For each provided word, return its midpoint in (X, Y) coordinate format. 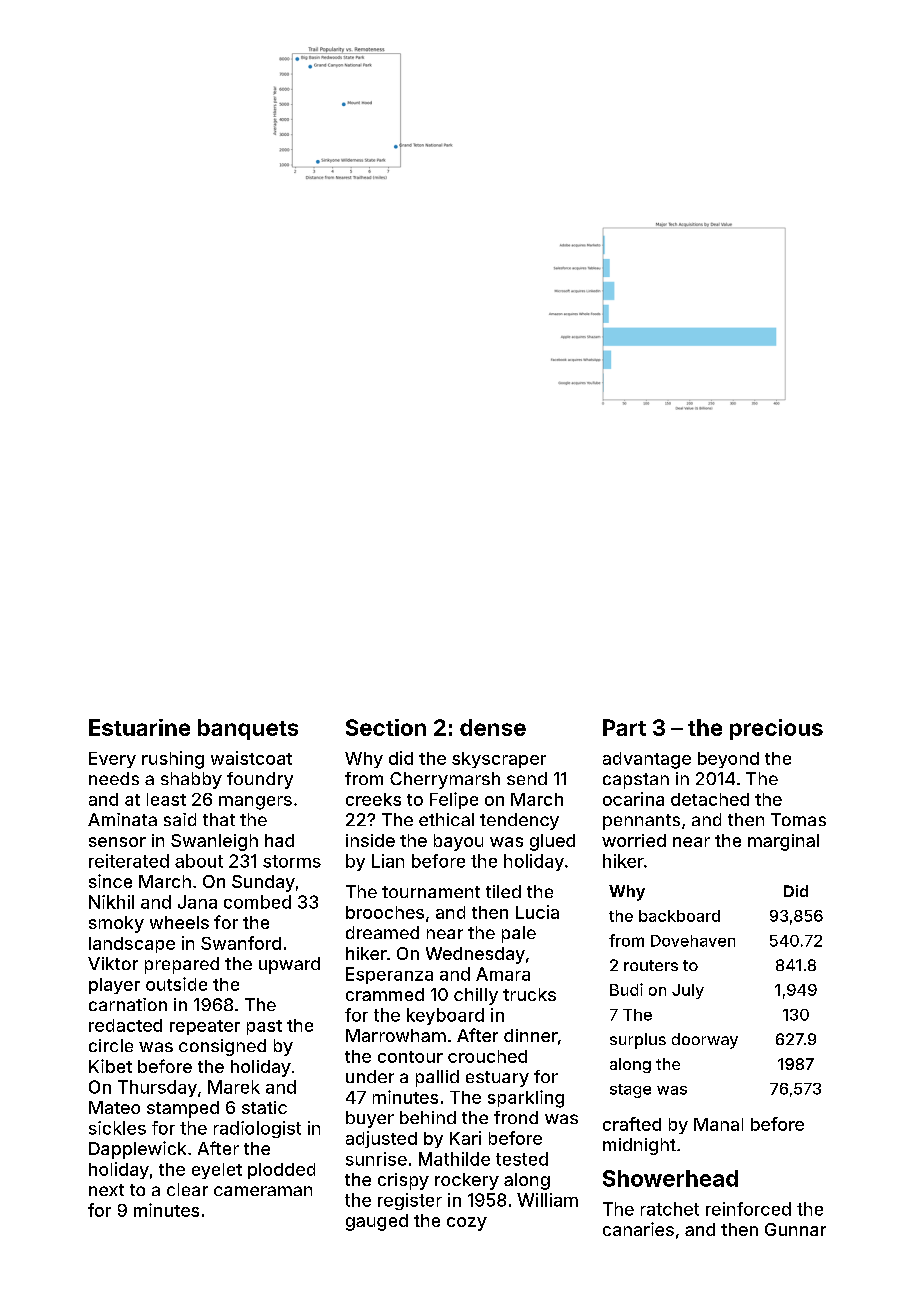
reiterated (129, 861)
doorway (705, 1041)
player (114, 986)
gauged (377, 1222)
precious (776, 729)
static (264, 1107)
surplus (638, 1041)
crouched (487, 1056)
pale (519, 934)
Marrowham (396, 1035)
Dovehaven (693, 941)
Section (386, 727)
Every (112, 760)
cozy (467, 1224)
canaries (638, 1229)
